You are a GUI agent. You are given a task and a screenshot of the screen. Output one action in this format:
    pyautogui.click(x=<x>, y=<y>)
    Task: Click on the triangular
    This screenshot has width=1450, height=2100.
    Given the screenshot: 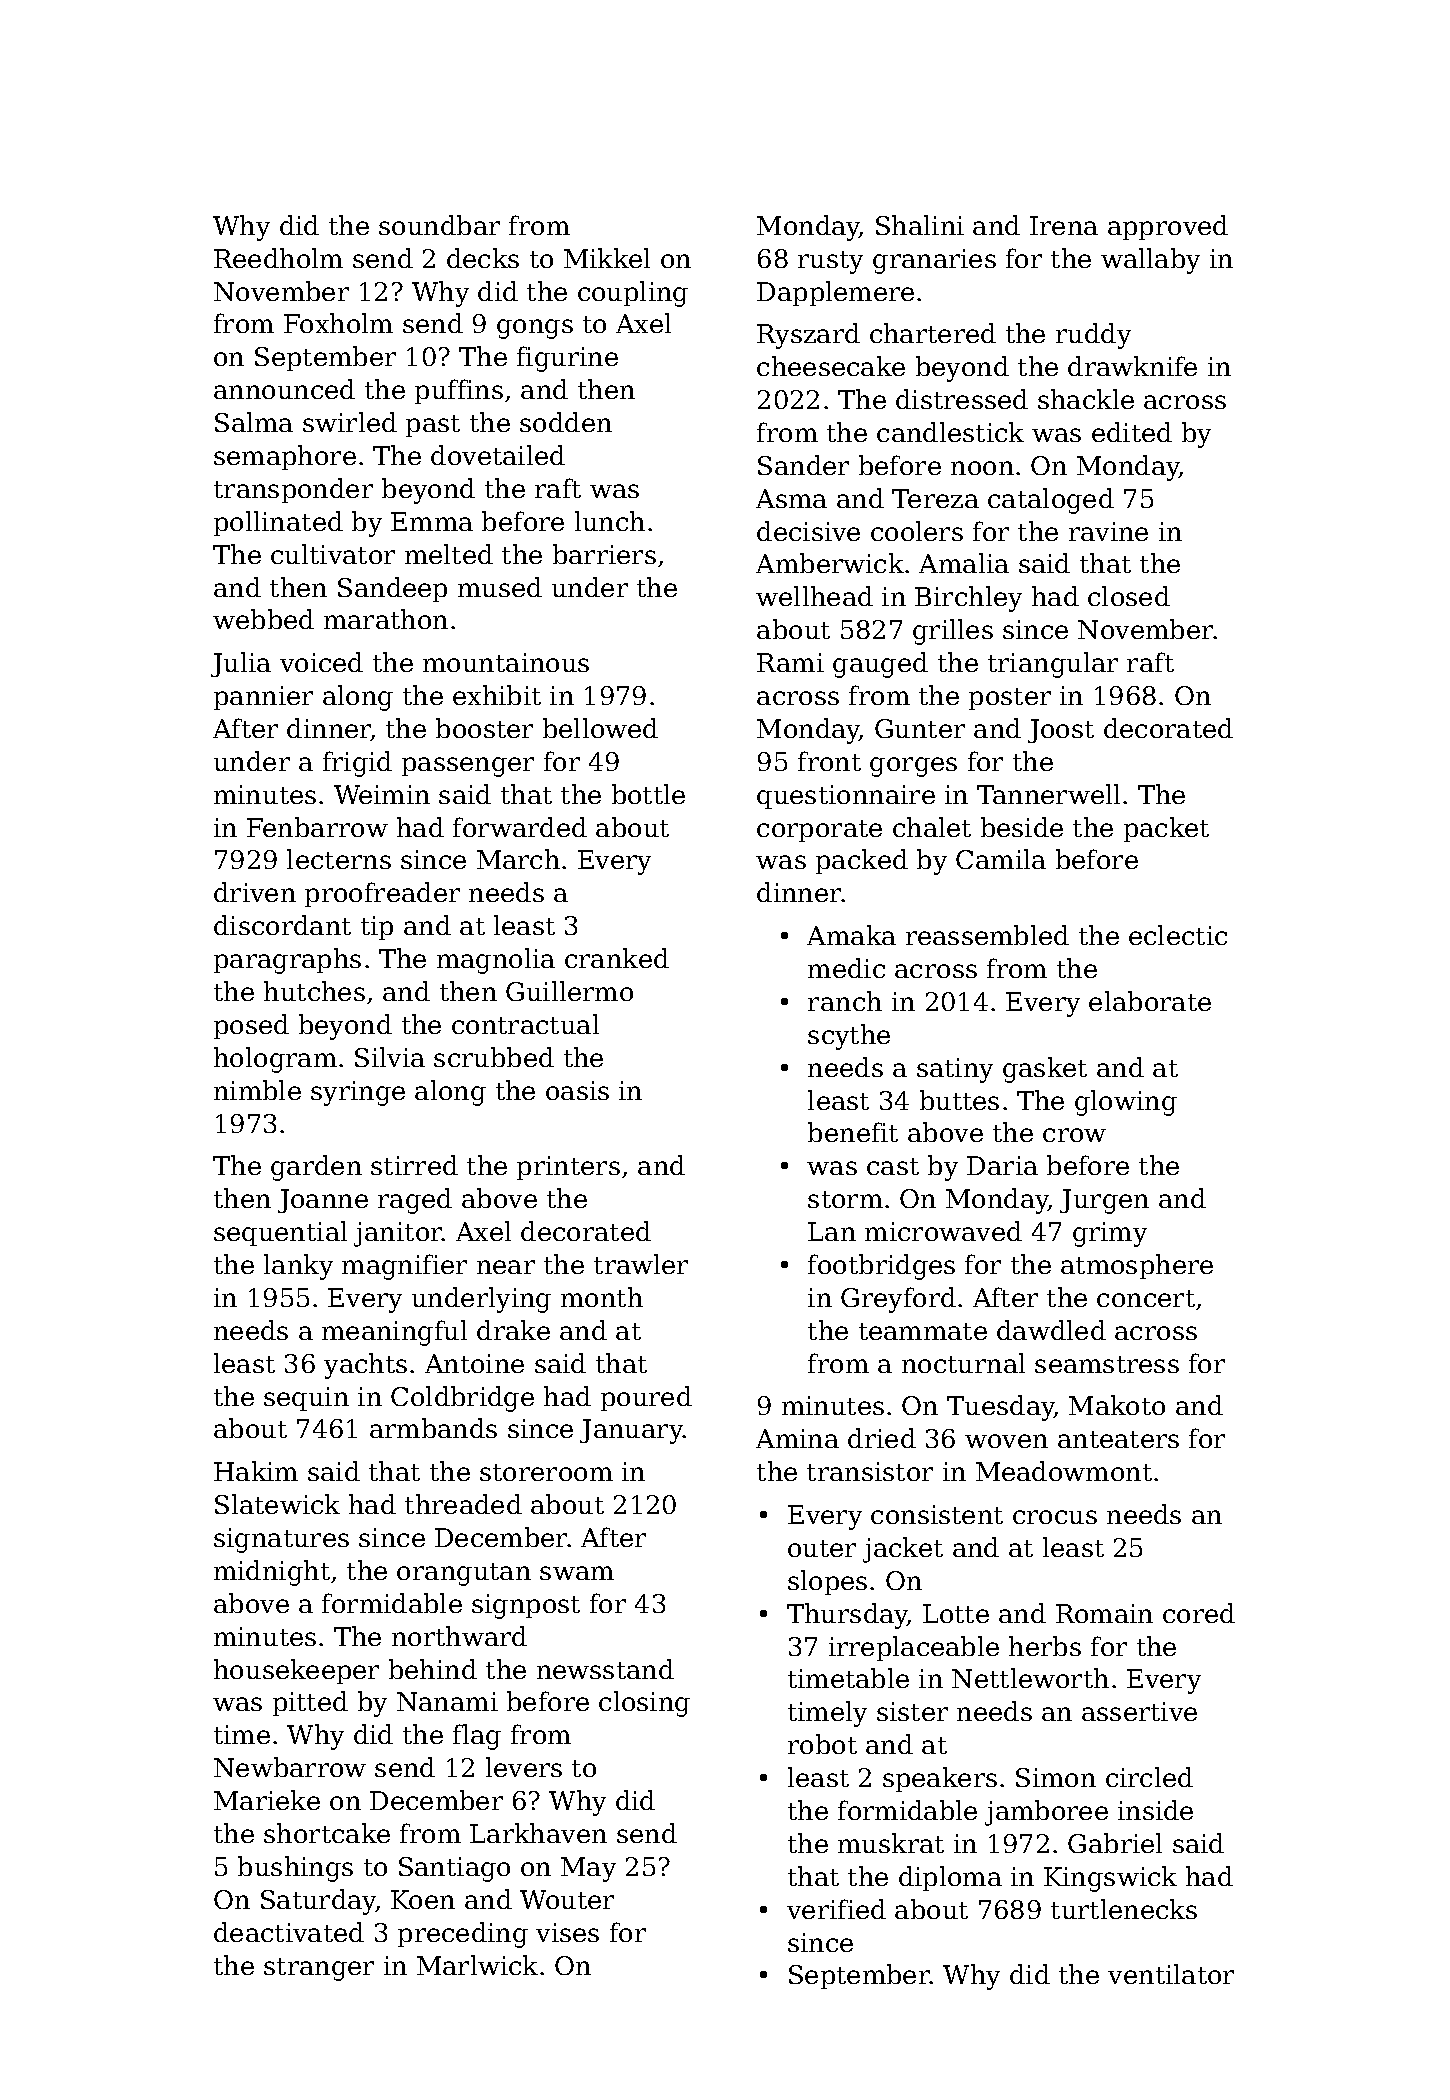 What is the action you would take?
    pyautogui.click(x=1053, y=665)
